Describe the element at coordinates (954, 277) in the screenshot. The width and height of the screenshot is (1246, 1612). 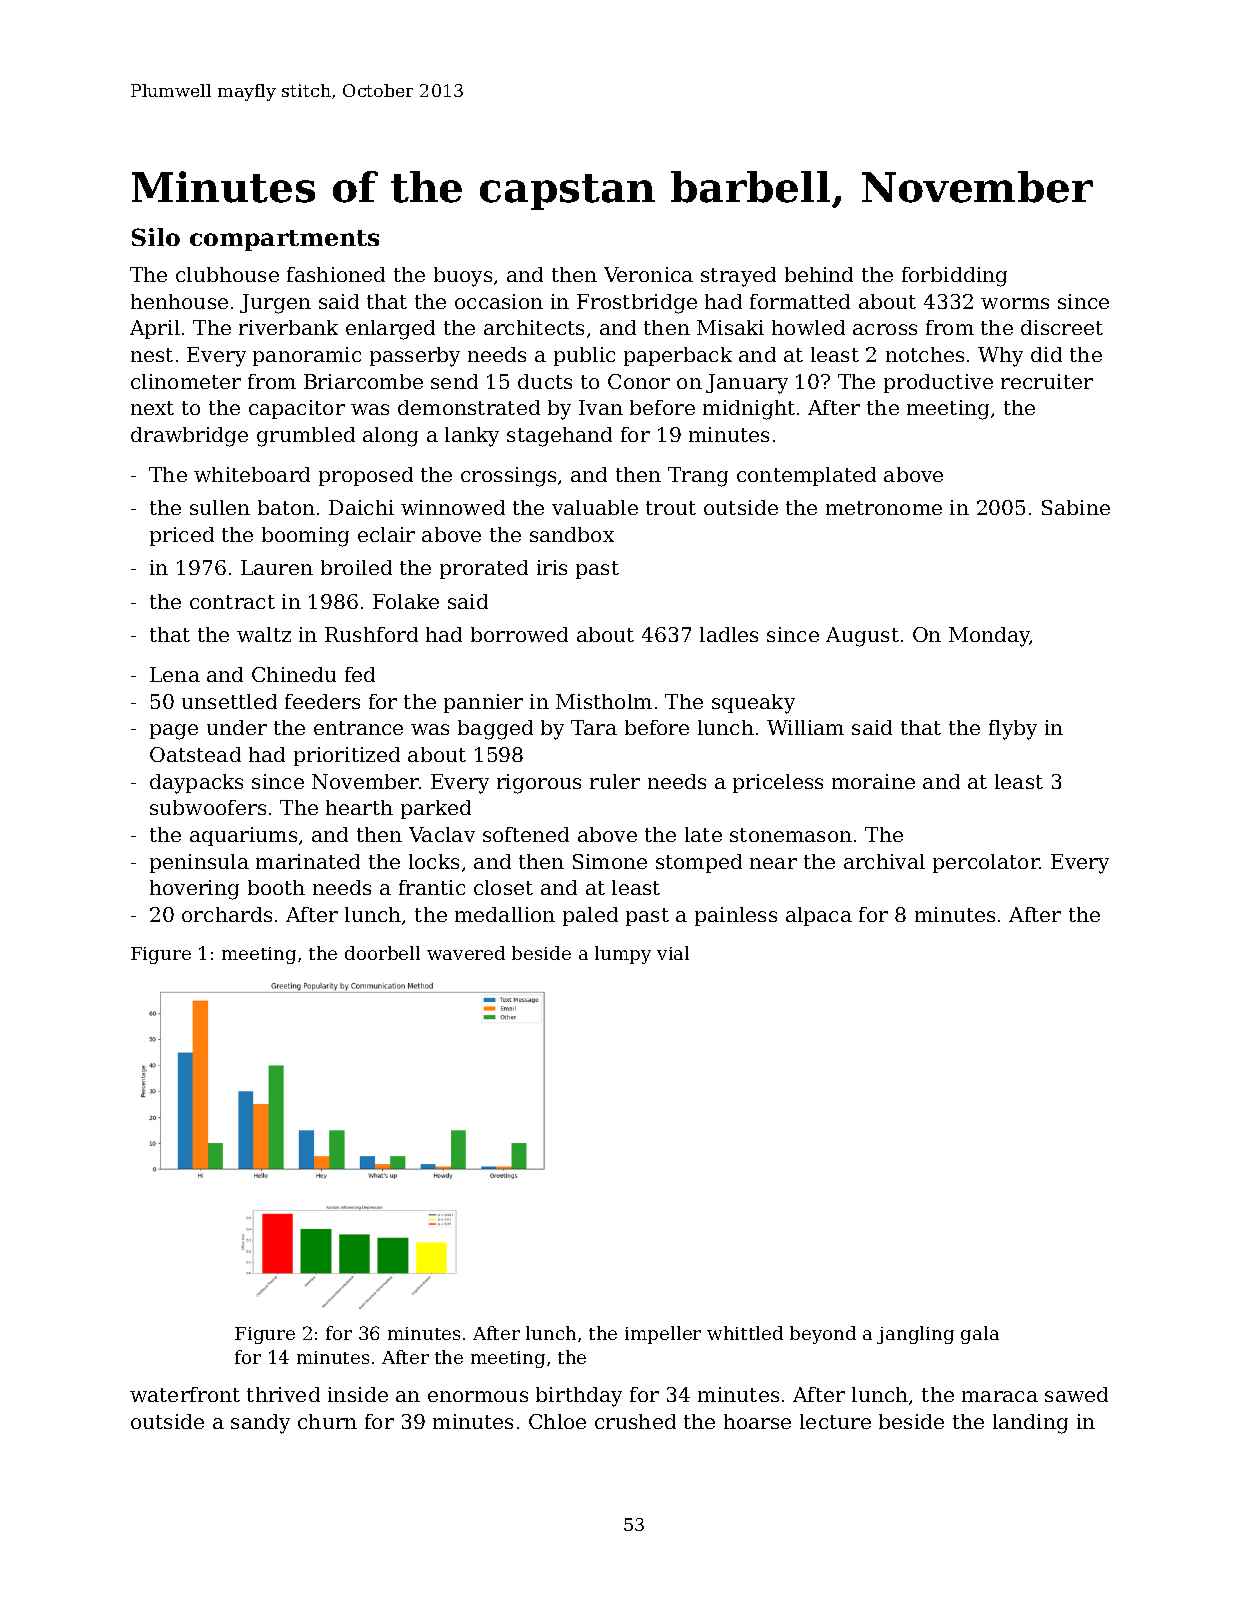
I see `forbidding` at that location.
